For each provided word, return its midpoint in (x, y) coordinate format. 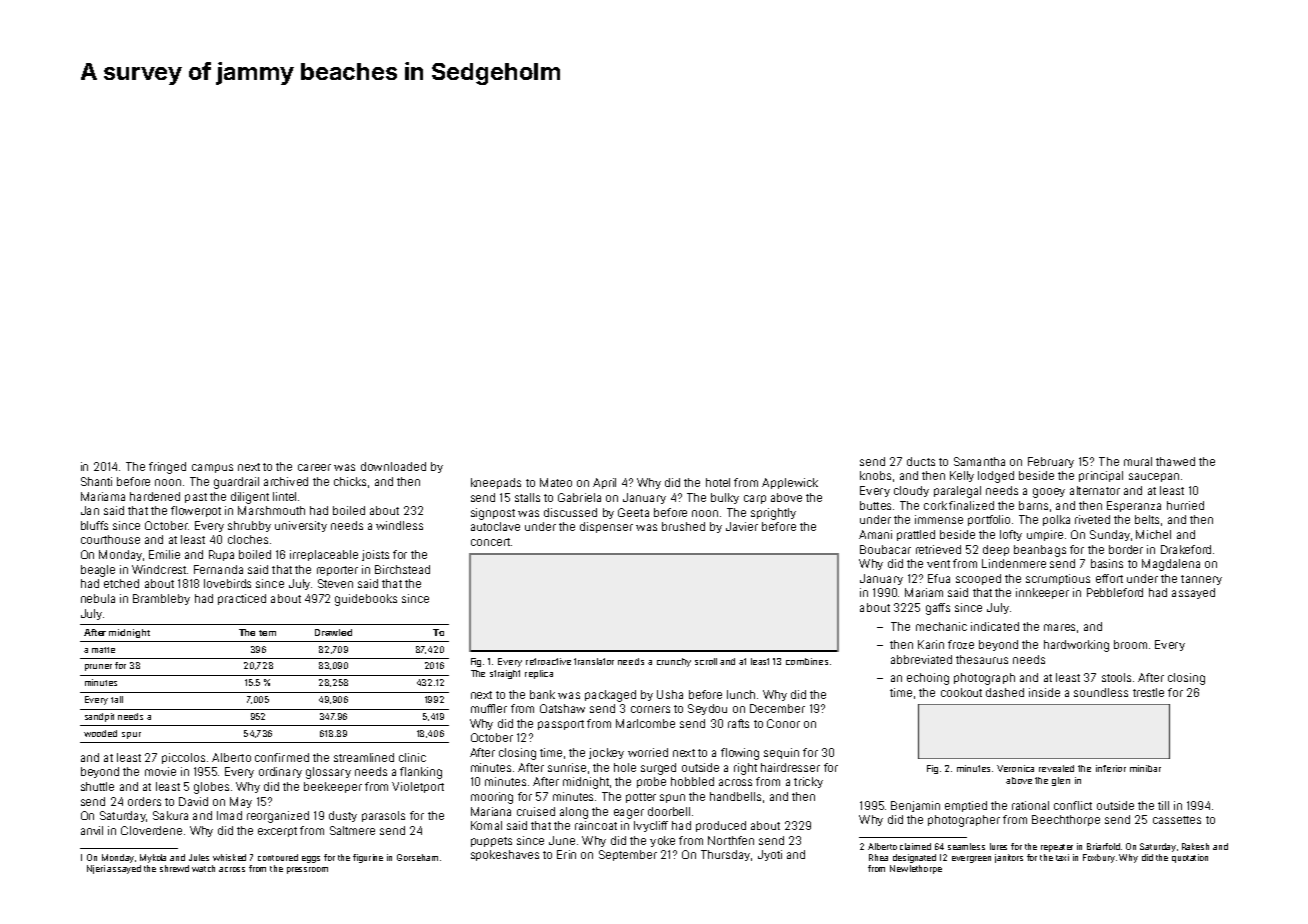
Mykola (153, 858)
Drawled (333, 632)
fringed (167, 468)
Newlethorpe (916, 869)
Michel (1153, 534)
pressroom (307, 870)
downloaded (393, 466)
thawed (1175, 461)
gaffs (938, 609)
